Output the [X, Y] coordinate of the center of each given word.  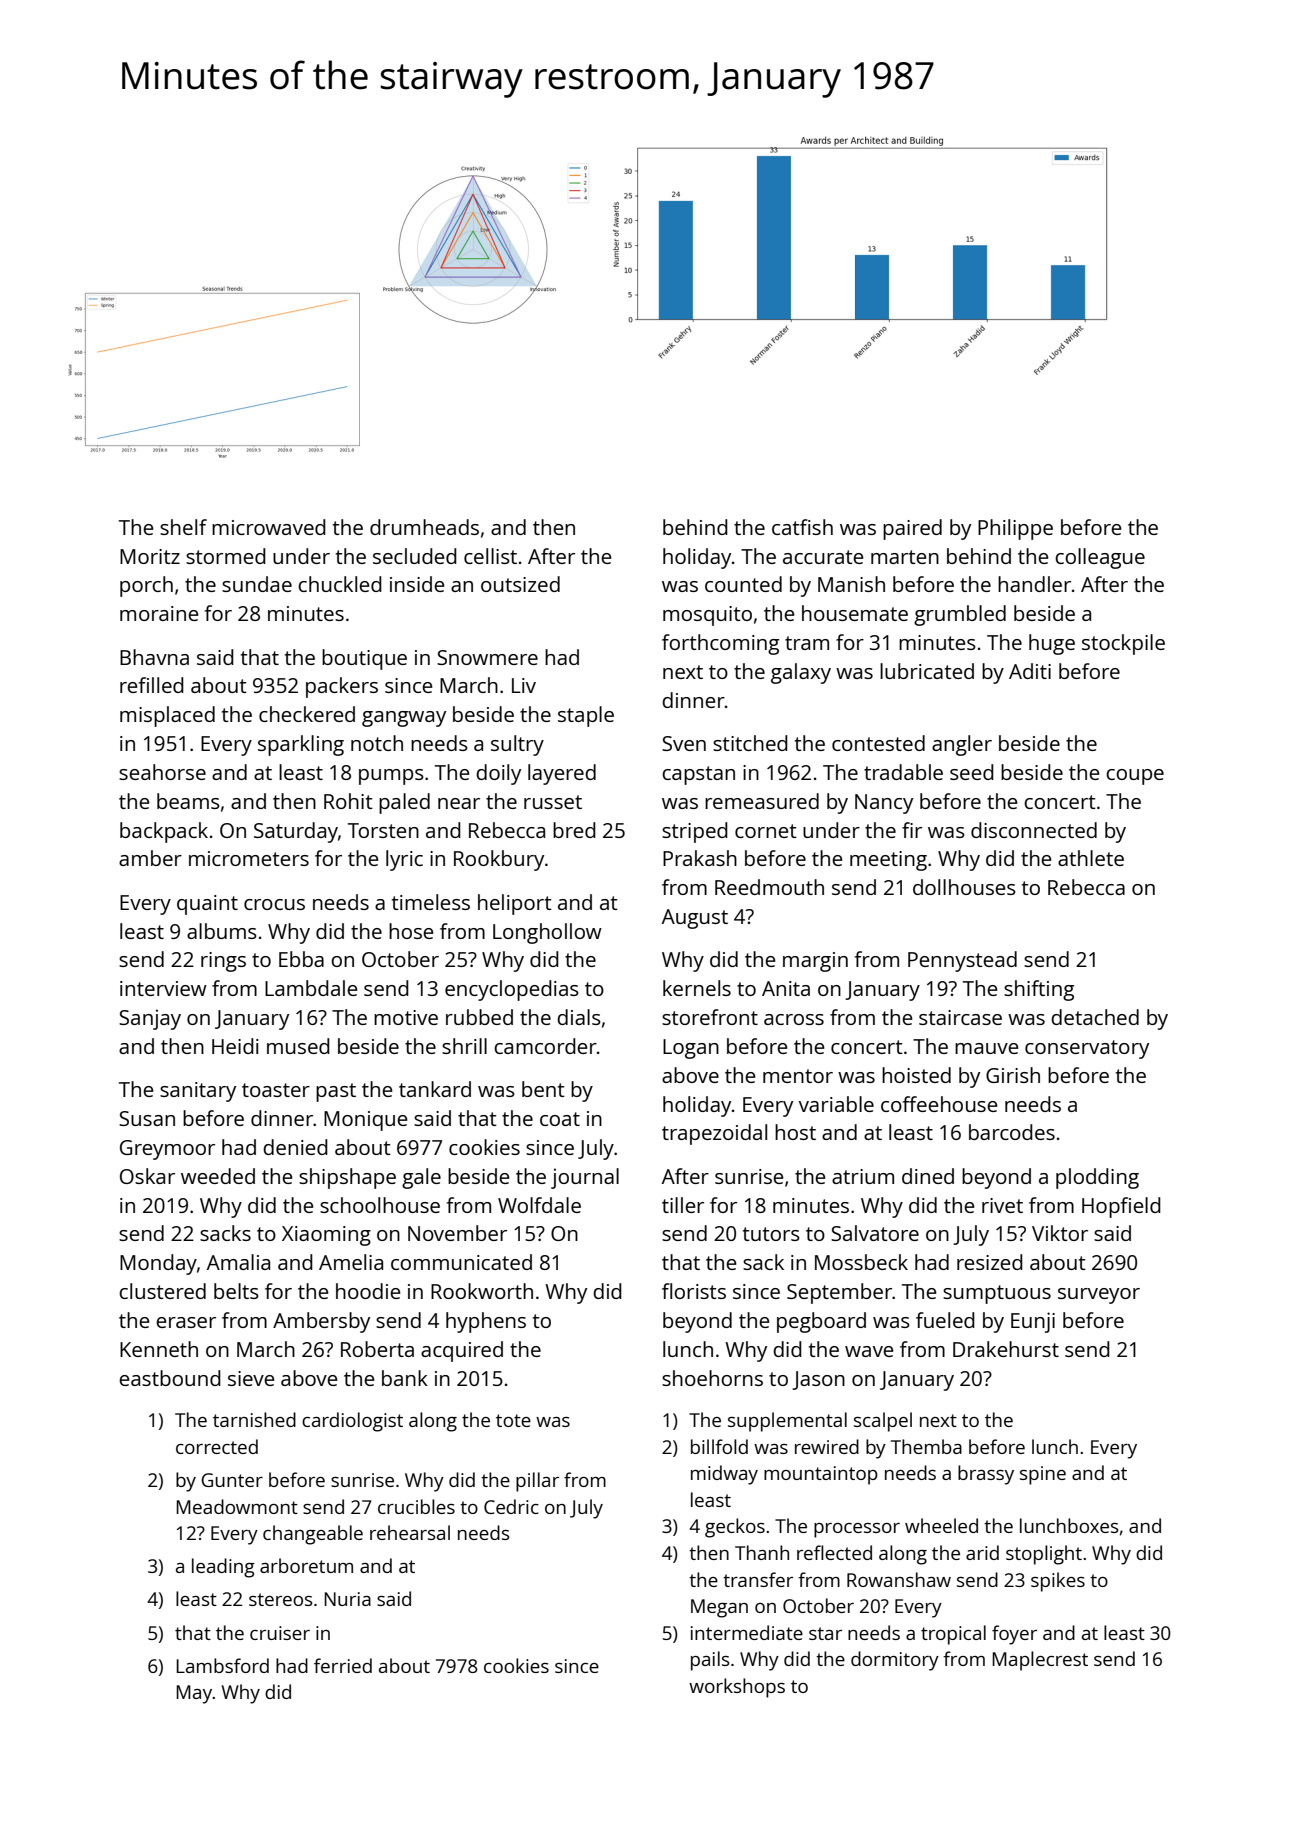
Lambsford [222, 1665]
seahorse [162, 772]
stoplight [1044, 1555]
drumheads [424, 527]
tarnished [254, 1419]
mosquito [707, 616]
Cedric [511, 1506]
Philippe [1015, 529]
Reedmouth [769, 887]
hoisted [916, 1075]
